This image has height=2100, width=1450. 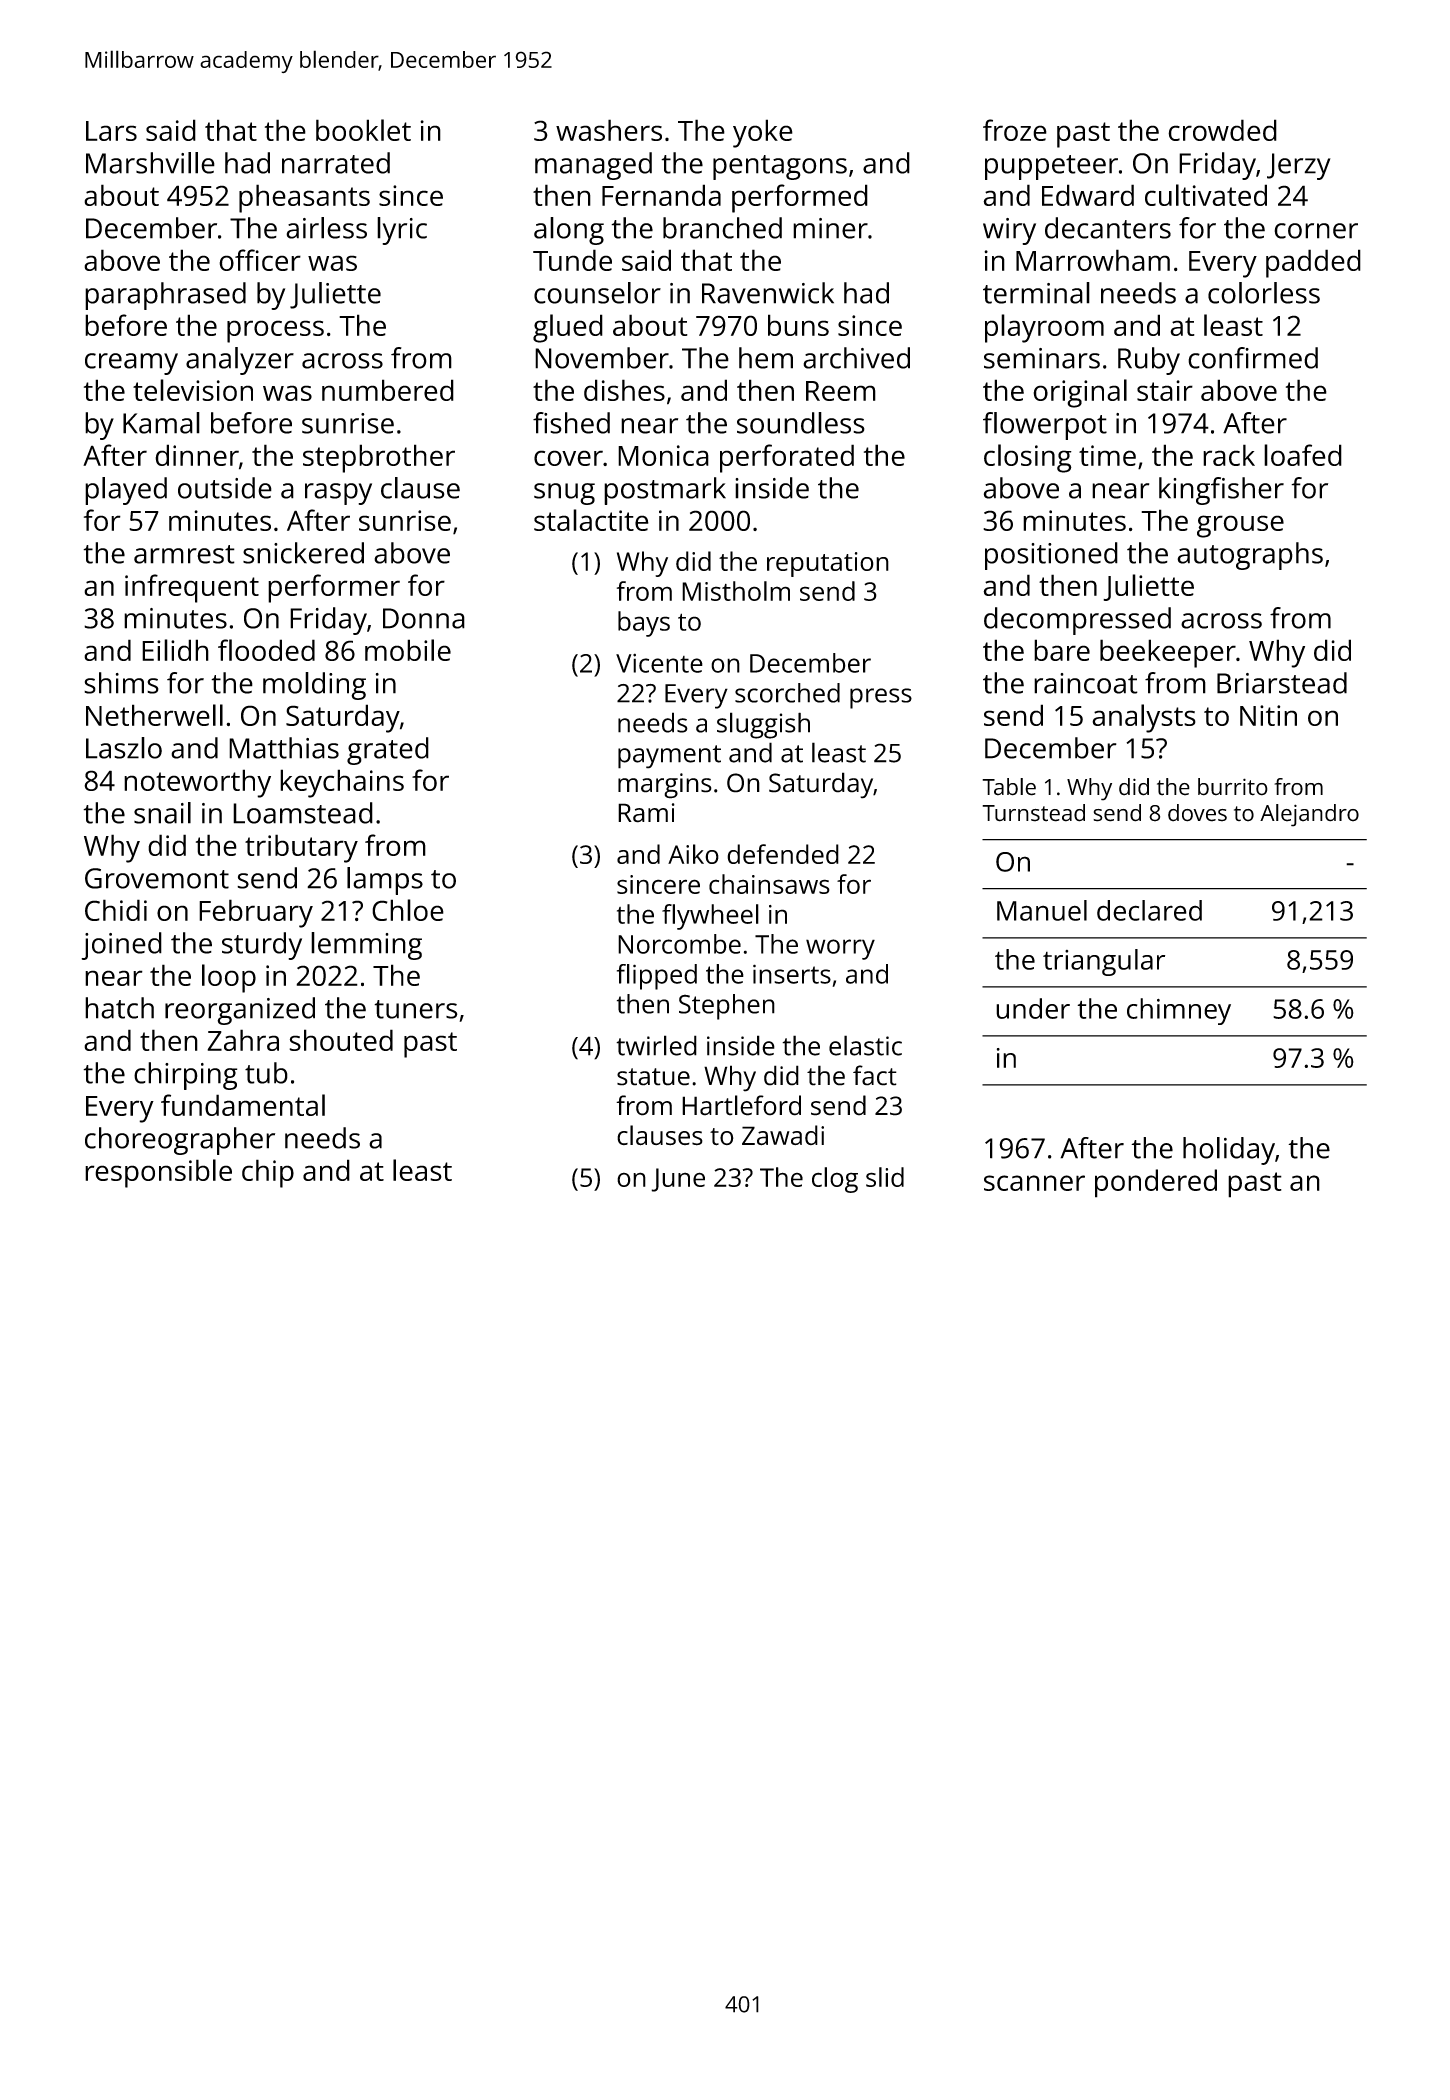 What do you see at coordinates (165, 296) in the image?
I see `paraphrased` at bounding box center [165, 296].
